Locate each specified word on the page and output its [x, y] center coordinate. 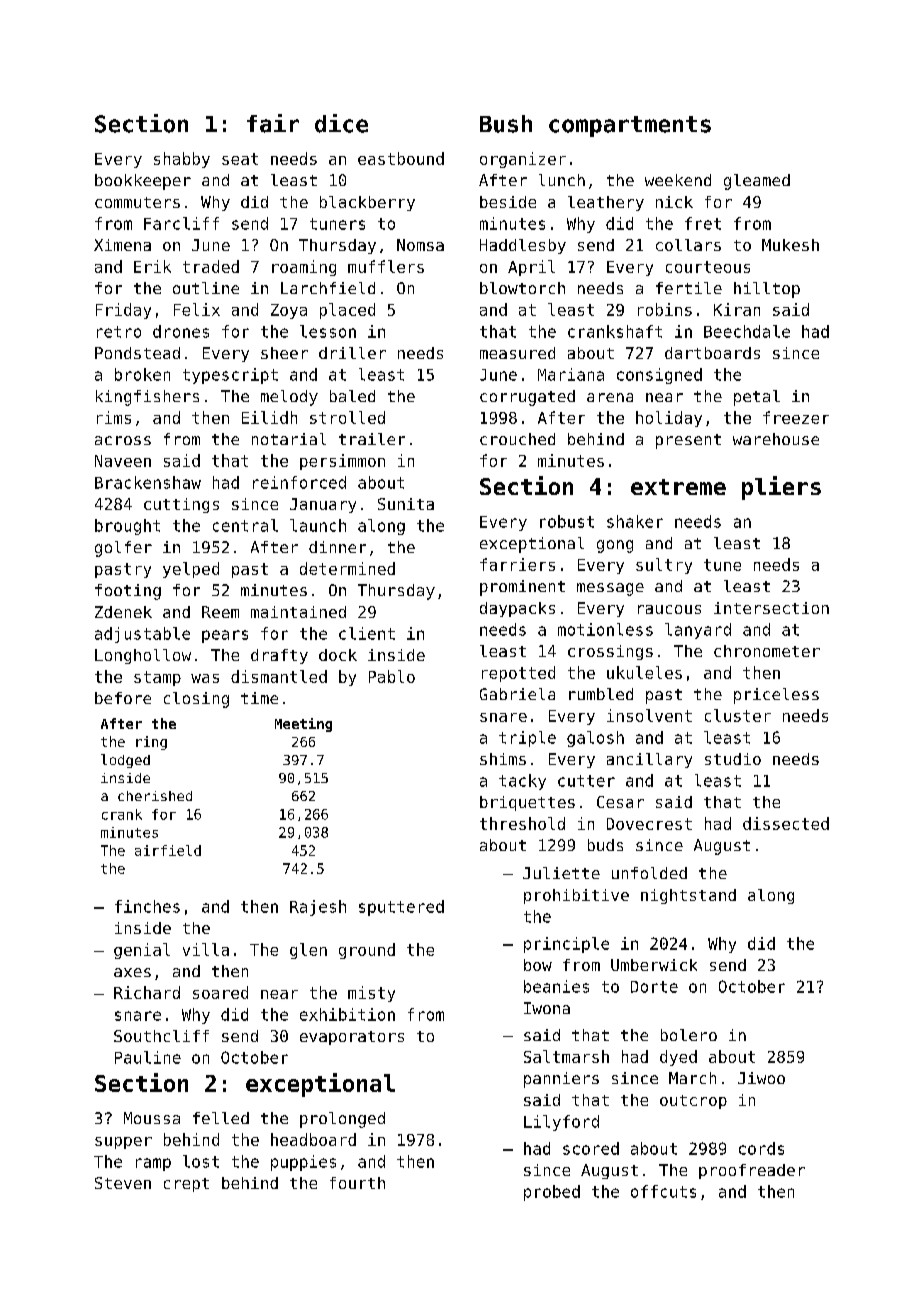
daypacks [517, 609]
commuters [137, 202]
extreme [678, 487]
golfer [123, 549]
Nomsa [420, 245]
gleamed [757, 182]
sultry [664, 566]
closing [196, 700]
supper [123, 1143]
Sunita [406, 504]
